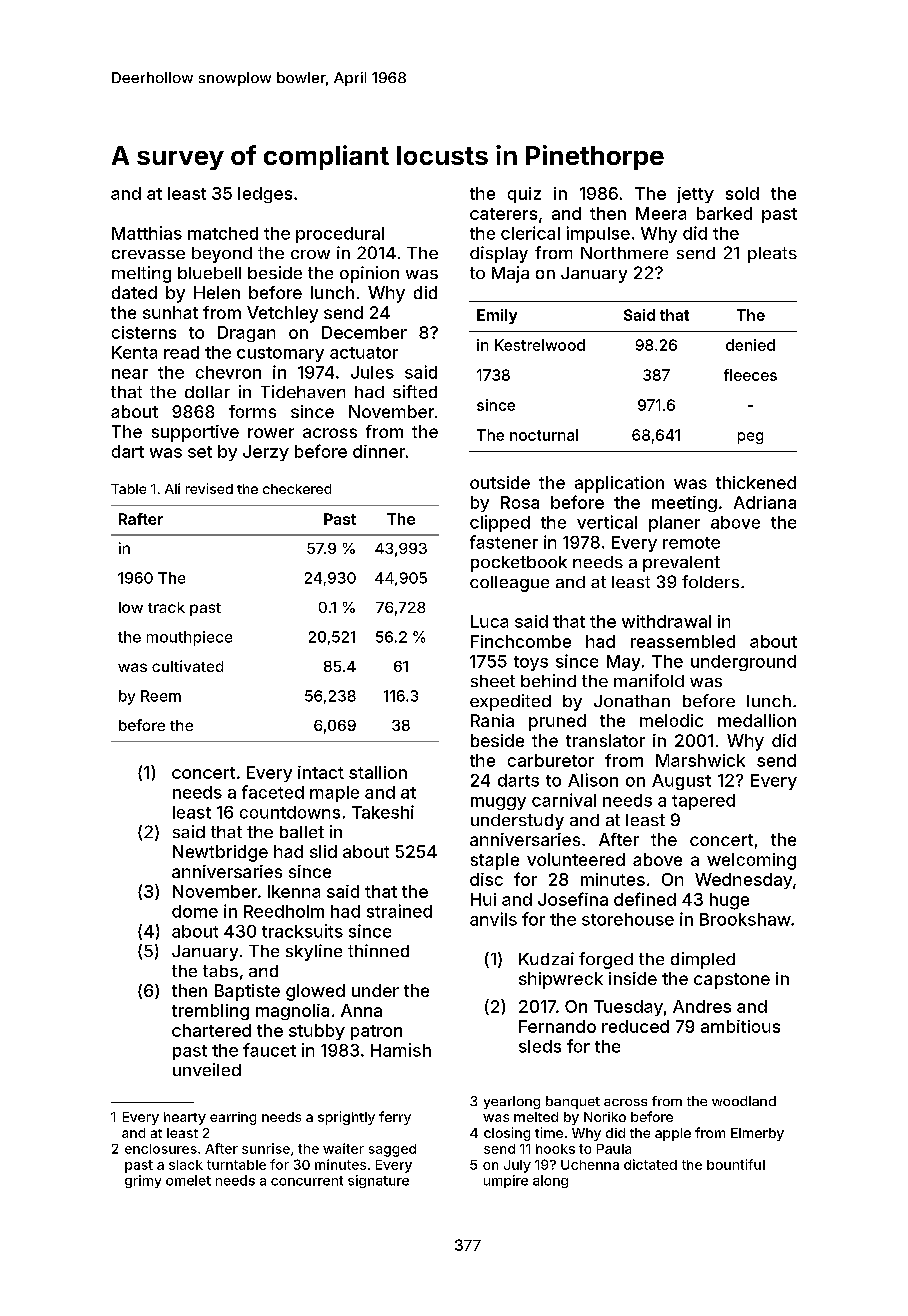  I want to click on withdrawal, so click(666, 621).
